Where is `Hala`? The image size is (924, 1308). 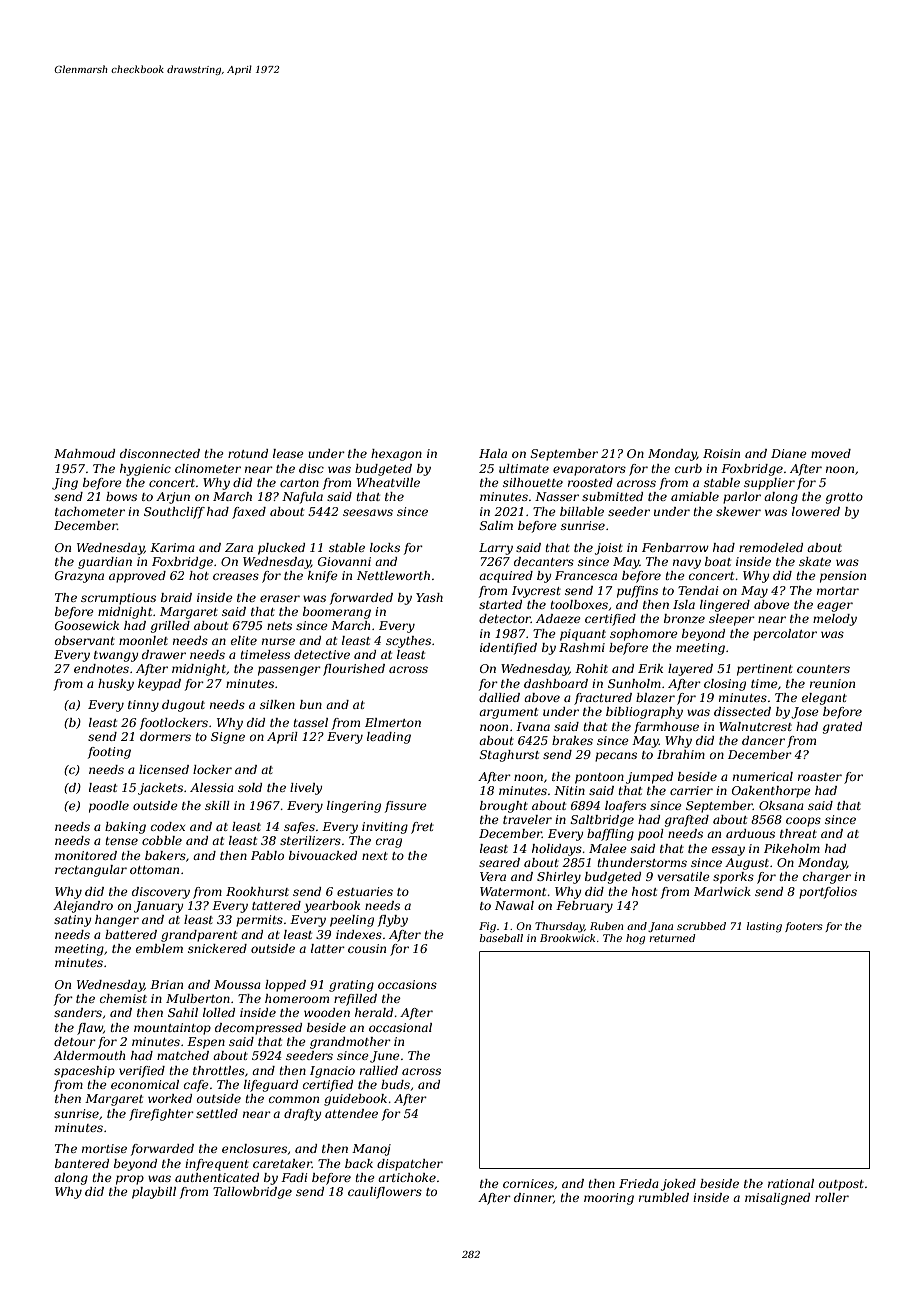 Hala is located at coordinates (493, 453).
